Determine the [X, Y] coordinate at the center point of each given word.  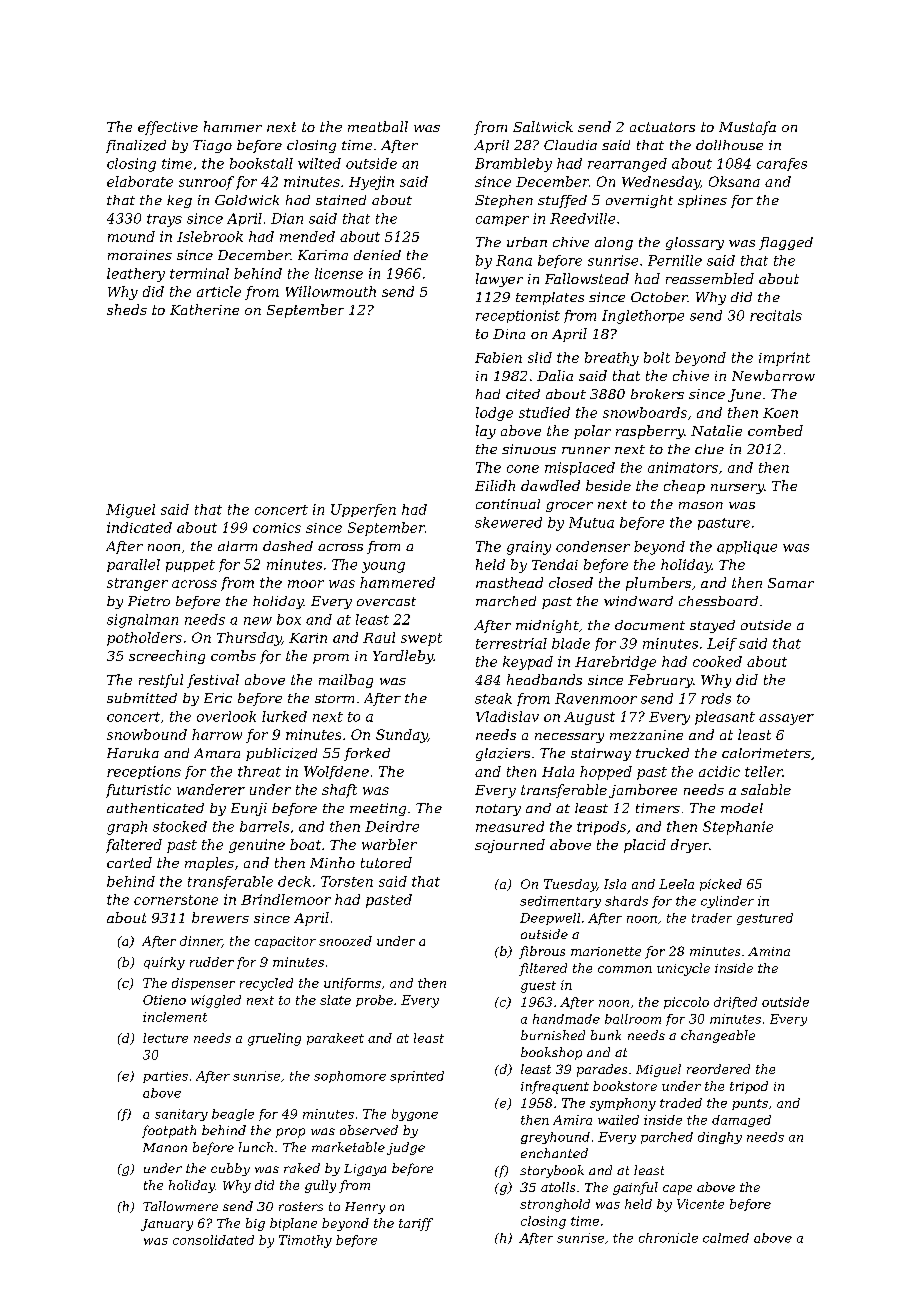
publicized [281, 754]
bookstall [261, 163]
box [289, 619]
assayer [786, 719]
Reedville [582, 218]
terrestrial [511, 643]
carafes [782, 164]
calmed [726, 1238]
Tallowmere [180, 1206]
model [742, 808]
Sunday [402, 736]
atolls [558, 1187]
